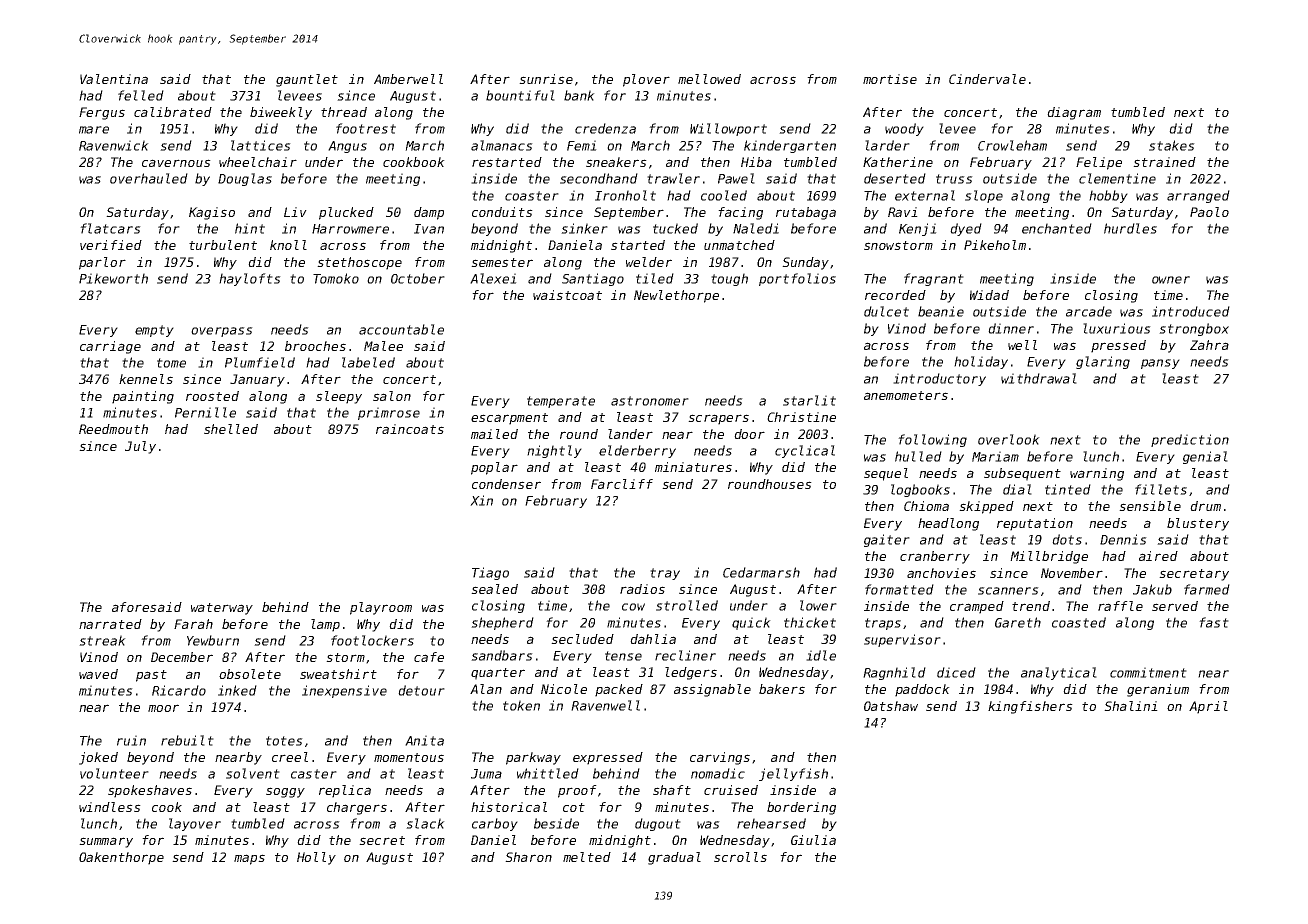 The width and height of the screenshot is (1308, 924). What do you see at coordinates (110, 347) in the screenshot?
I see `carriage` at bounding box center [110, 347].
